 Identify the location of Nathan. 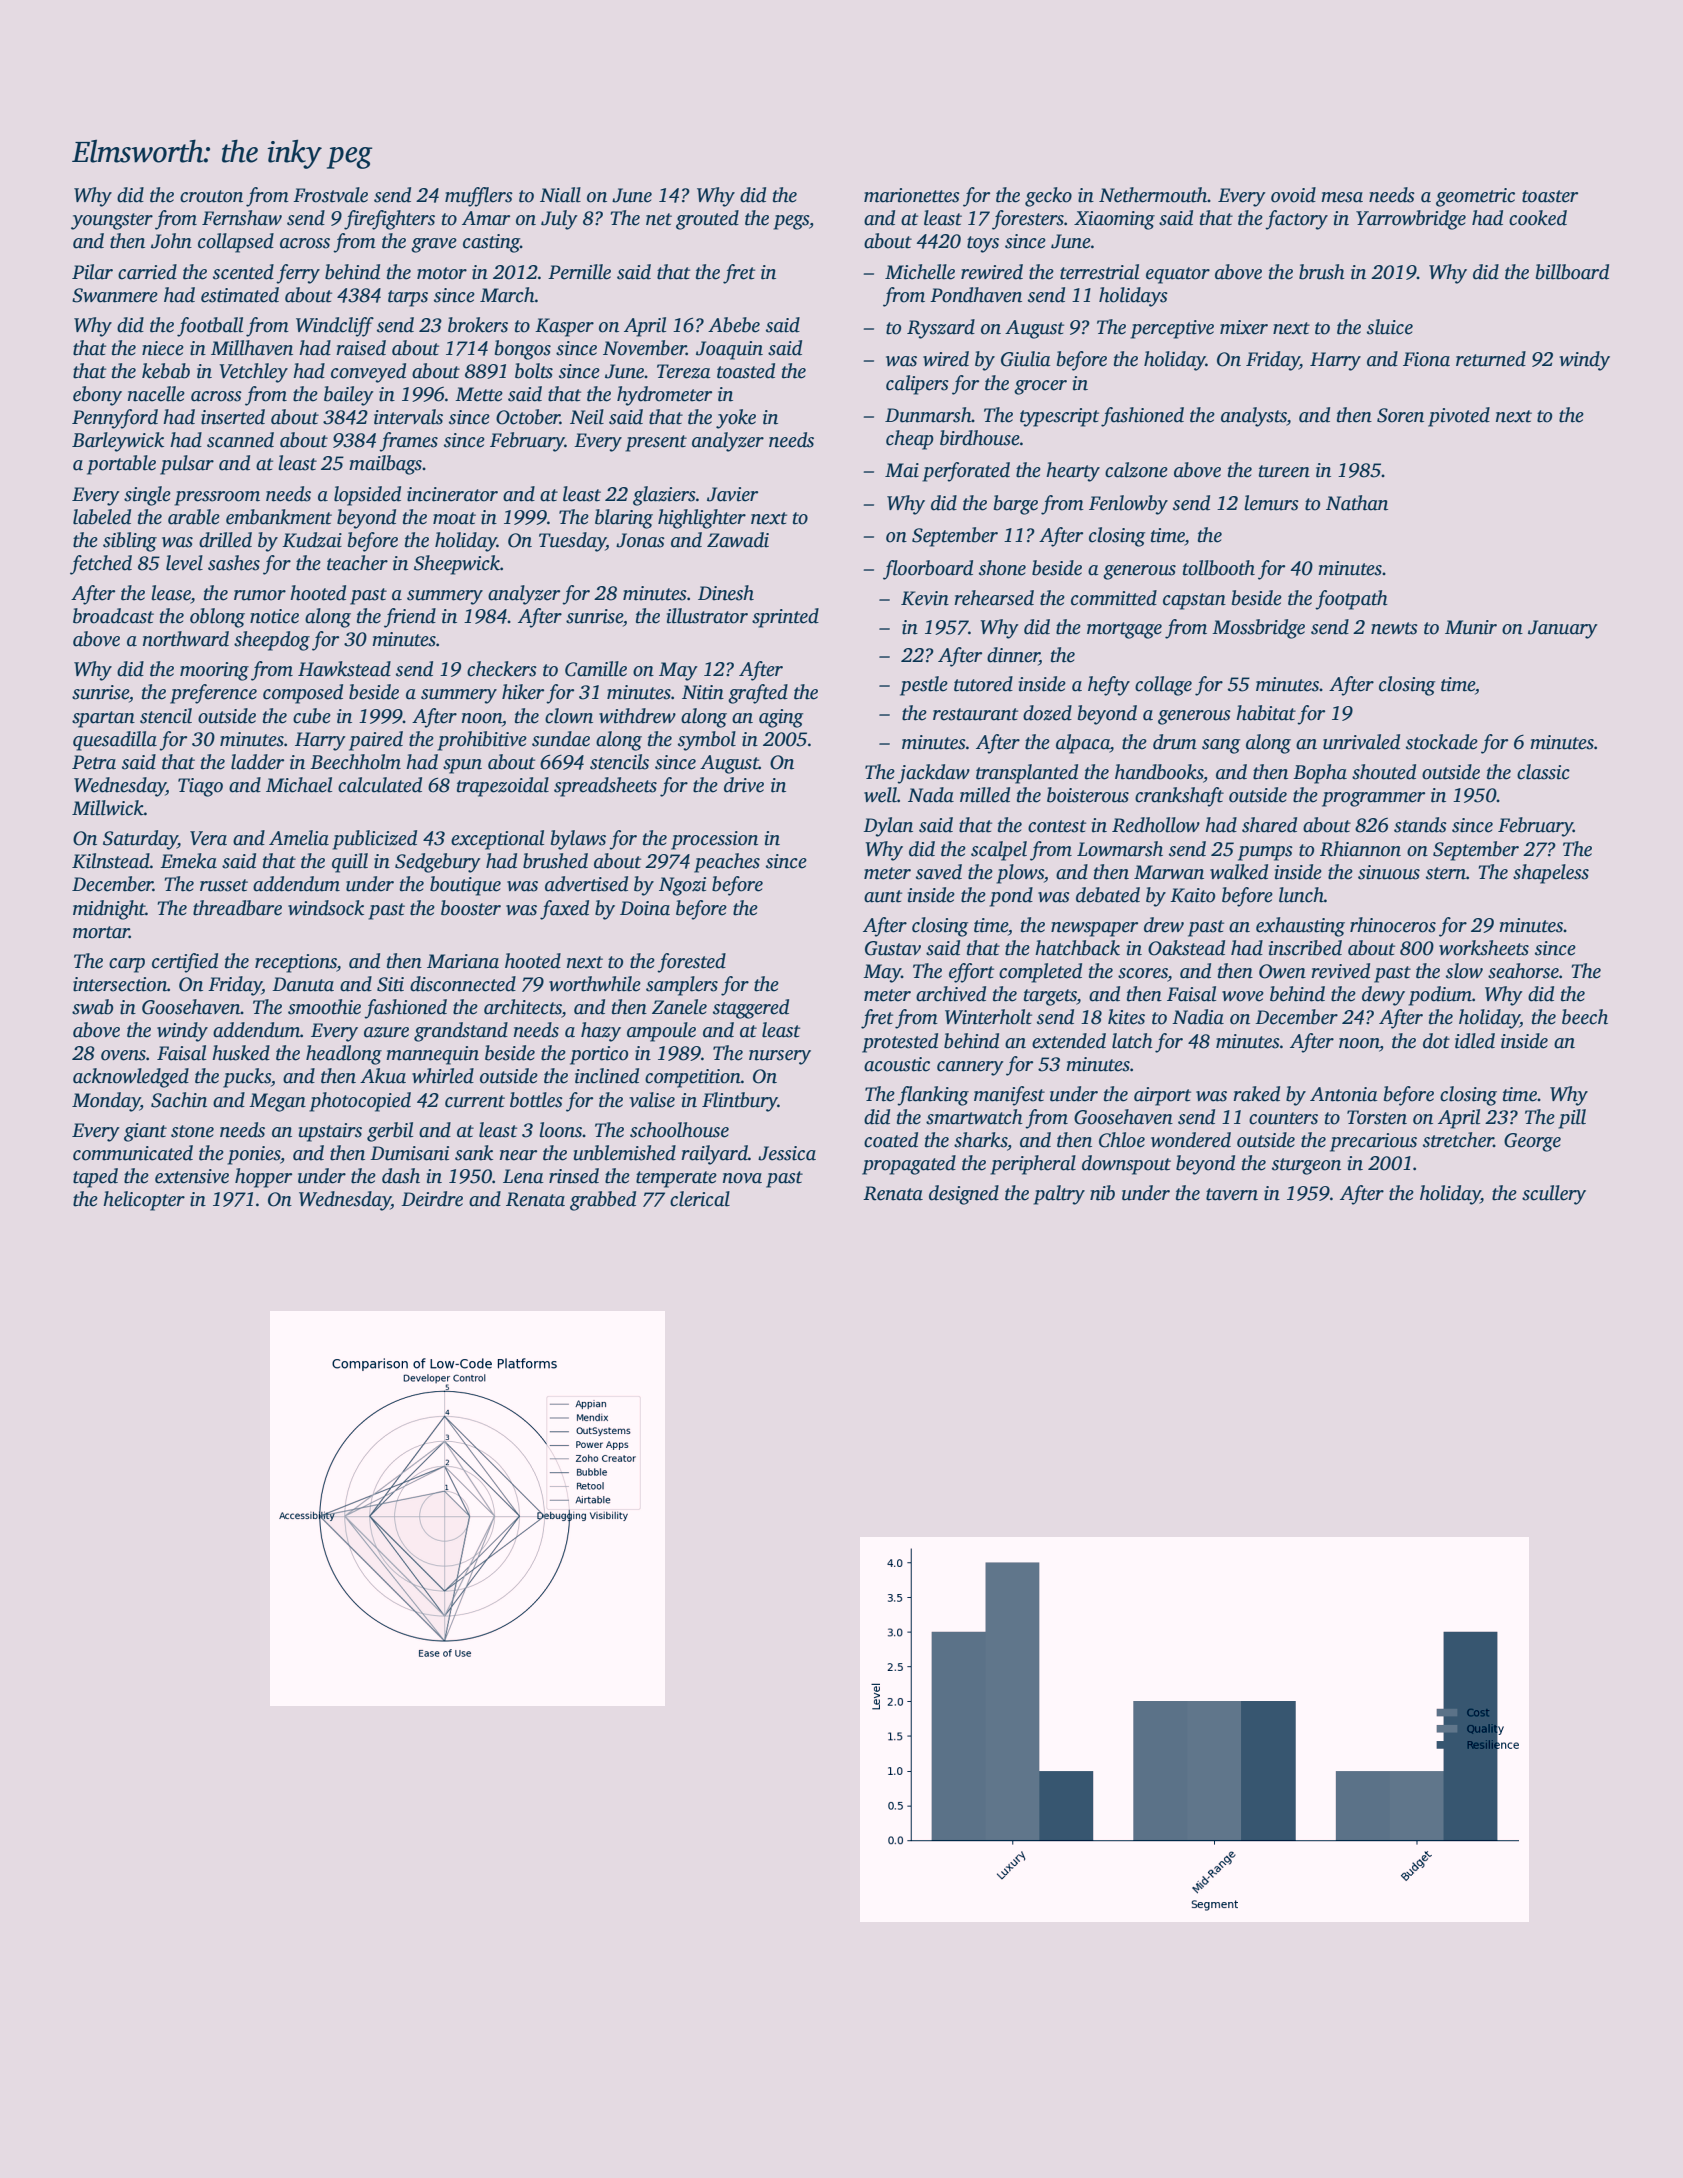
(1357, 503).
